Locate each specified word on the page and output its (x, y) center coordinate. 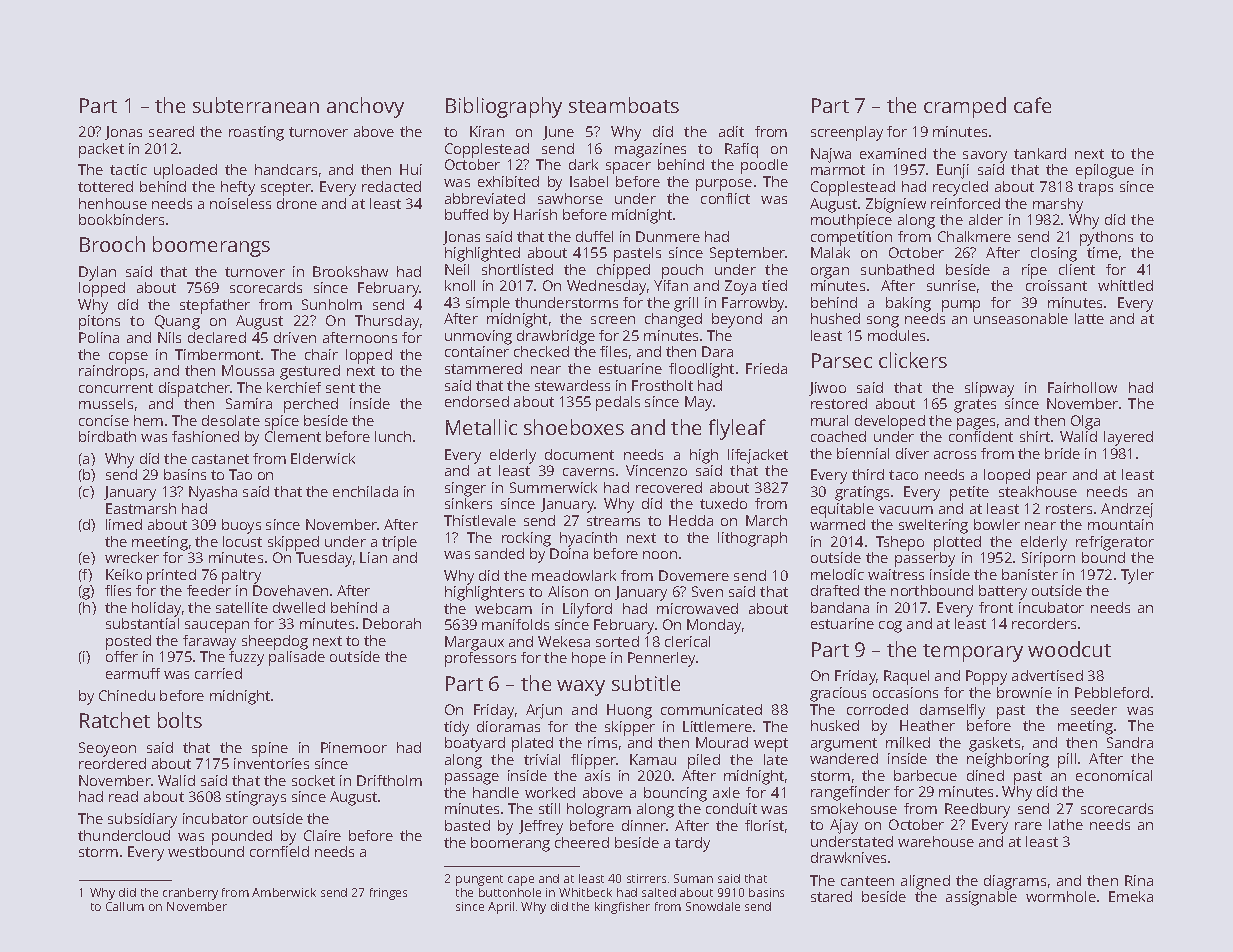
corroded (877, 709)
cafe (1032, 105)
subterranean (256, 105)
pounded (242, 837)
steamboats (624, 105)
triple (399, 543)
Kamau (653, 759)
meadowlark (574, 575)
